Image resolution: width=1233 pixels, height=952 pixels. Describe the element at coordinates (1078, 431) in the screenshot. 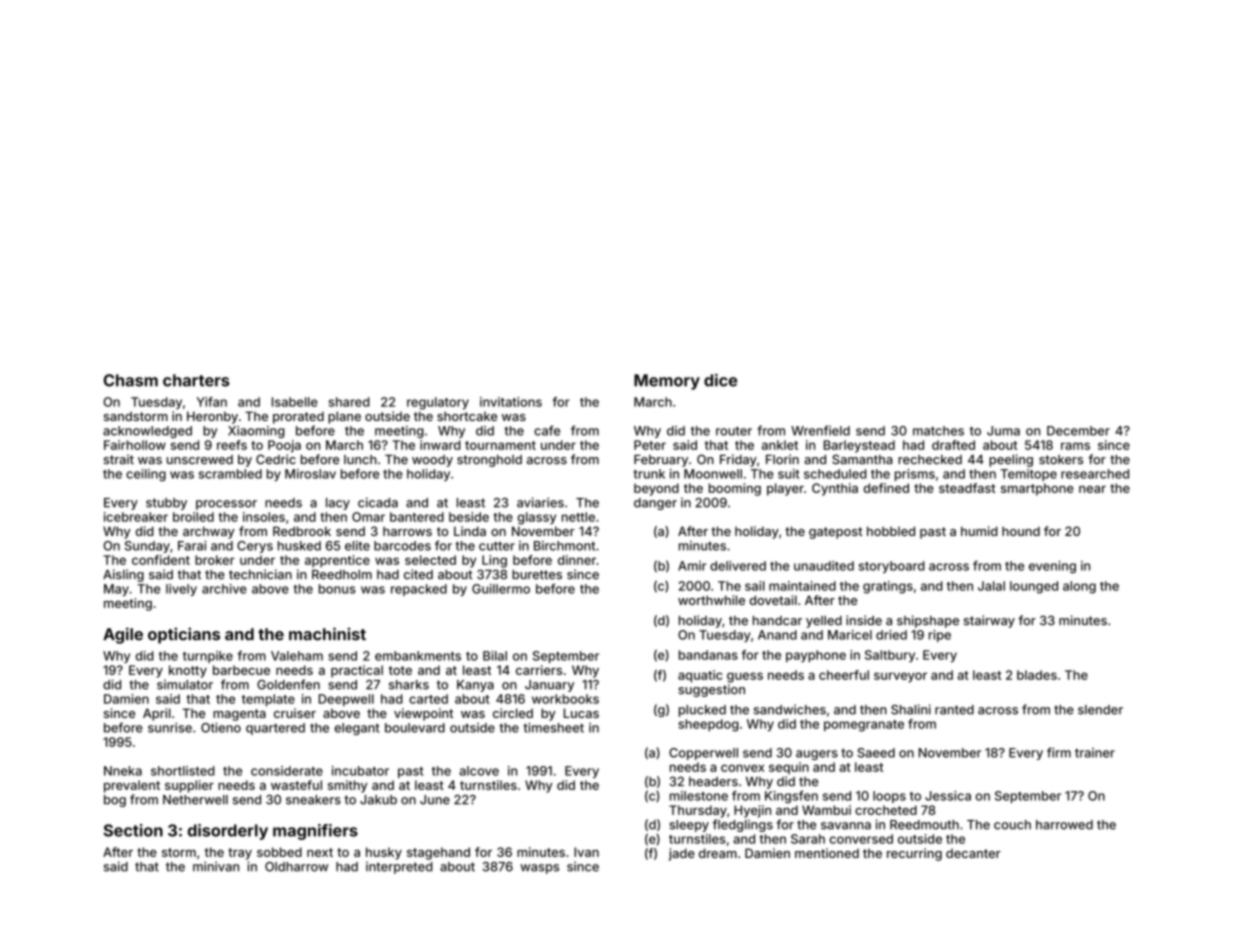

I see `December` at that location.
